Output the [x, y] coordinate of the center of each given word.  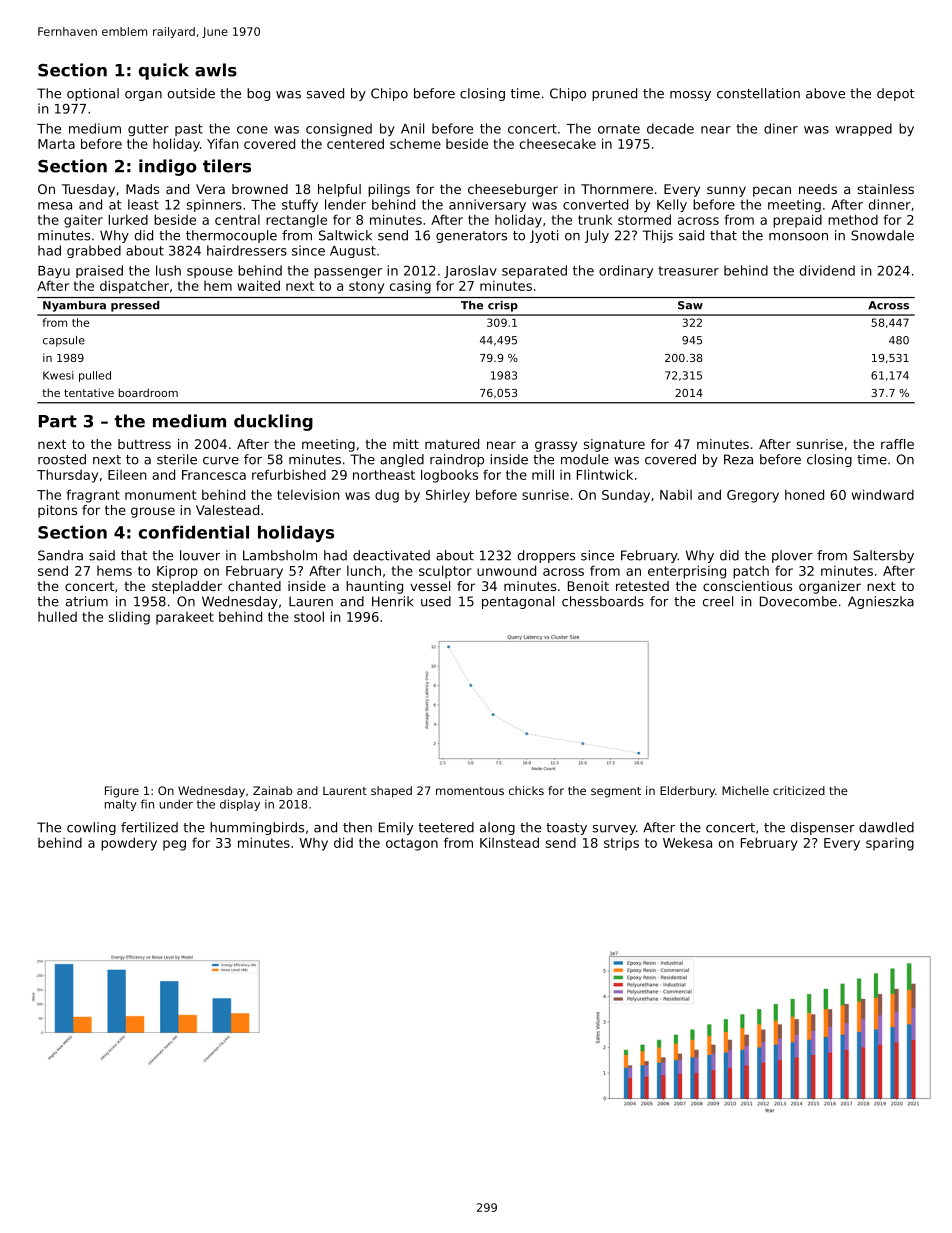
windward [883, 494]
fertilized [149, 827]
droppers [546, 556]
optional [93, 94]
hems [114, 571]
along [497, 828]
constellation [758, 93]
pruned [614, 94]
